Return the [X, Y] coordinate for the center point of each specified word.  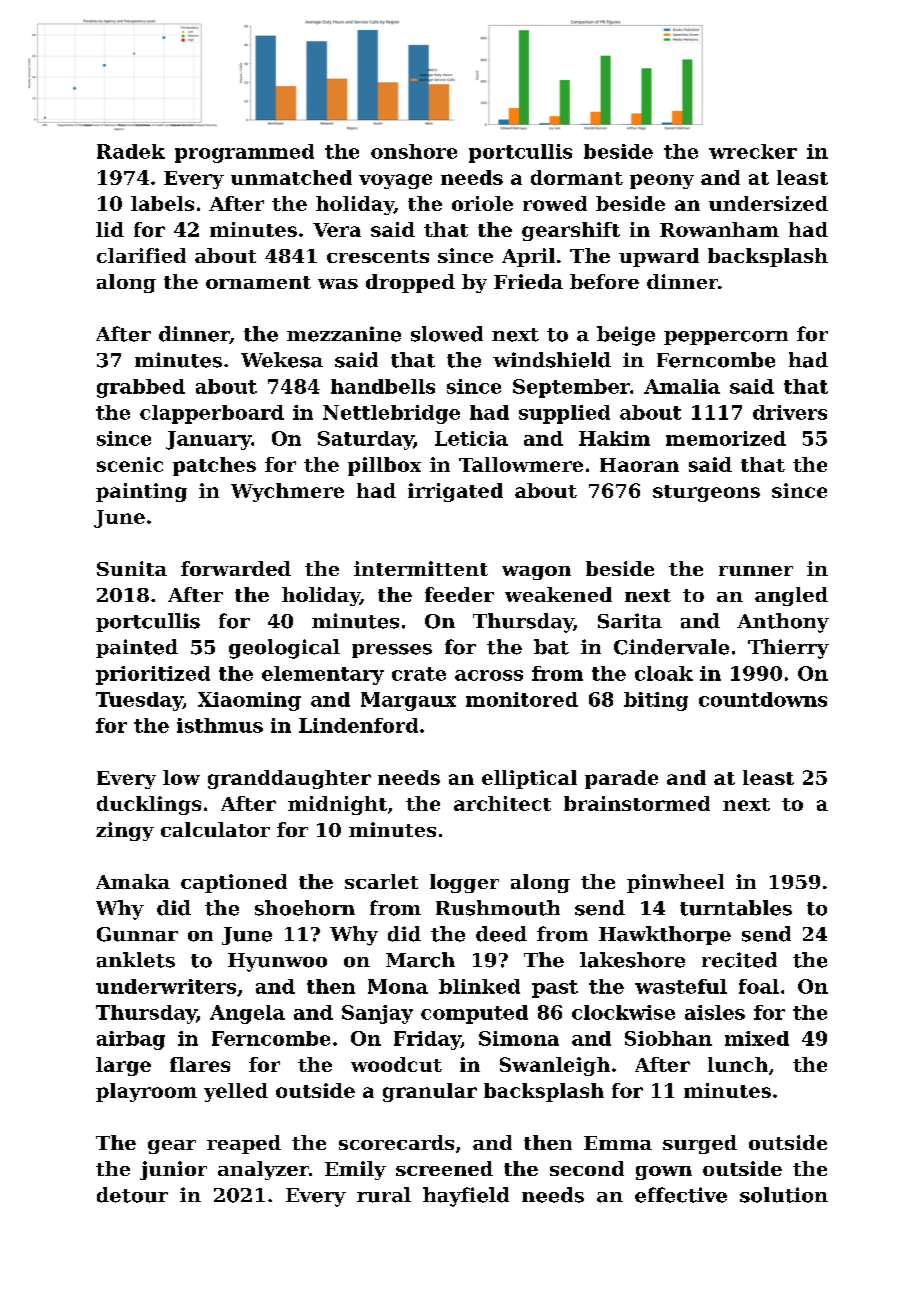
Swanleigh [555, 1066]
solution [784, 1195]
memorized [726, 438]
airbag [131, 1040]
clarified [141, 255]
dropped [410, 283]
